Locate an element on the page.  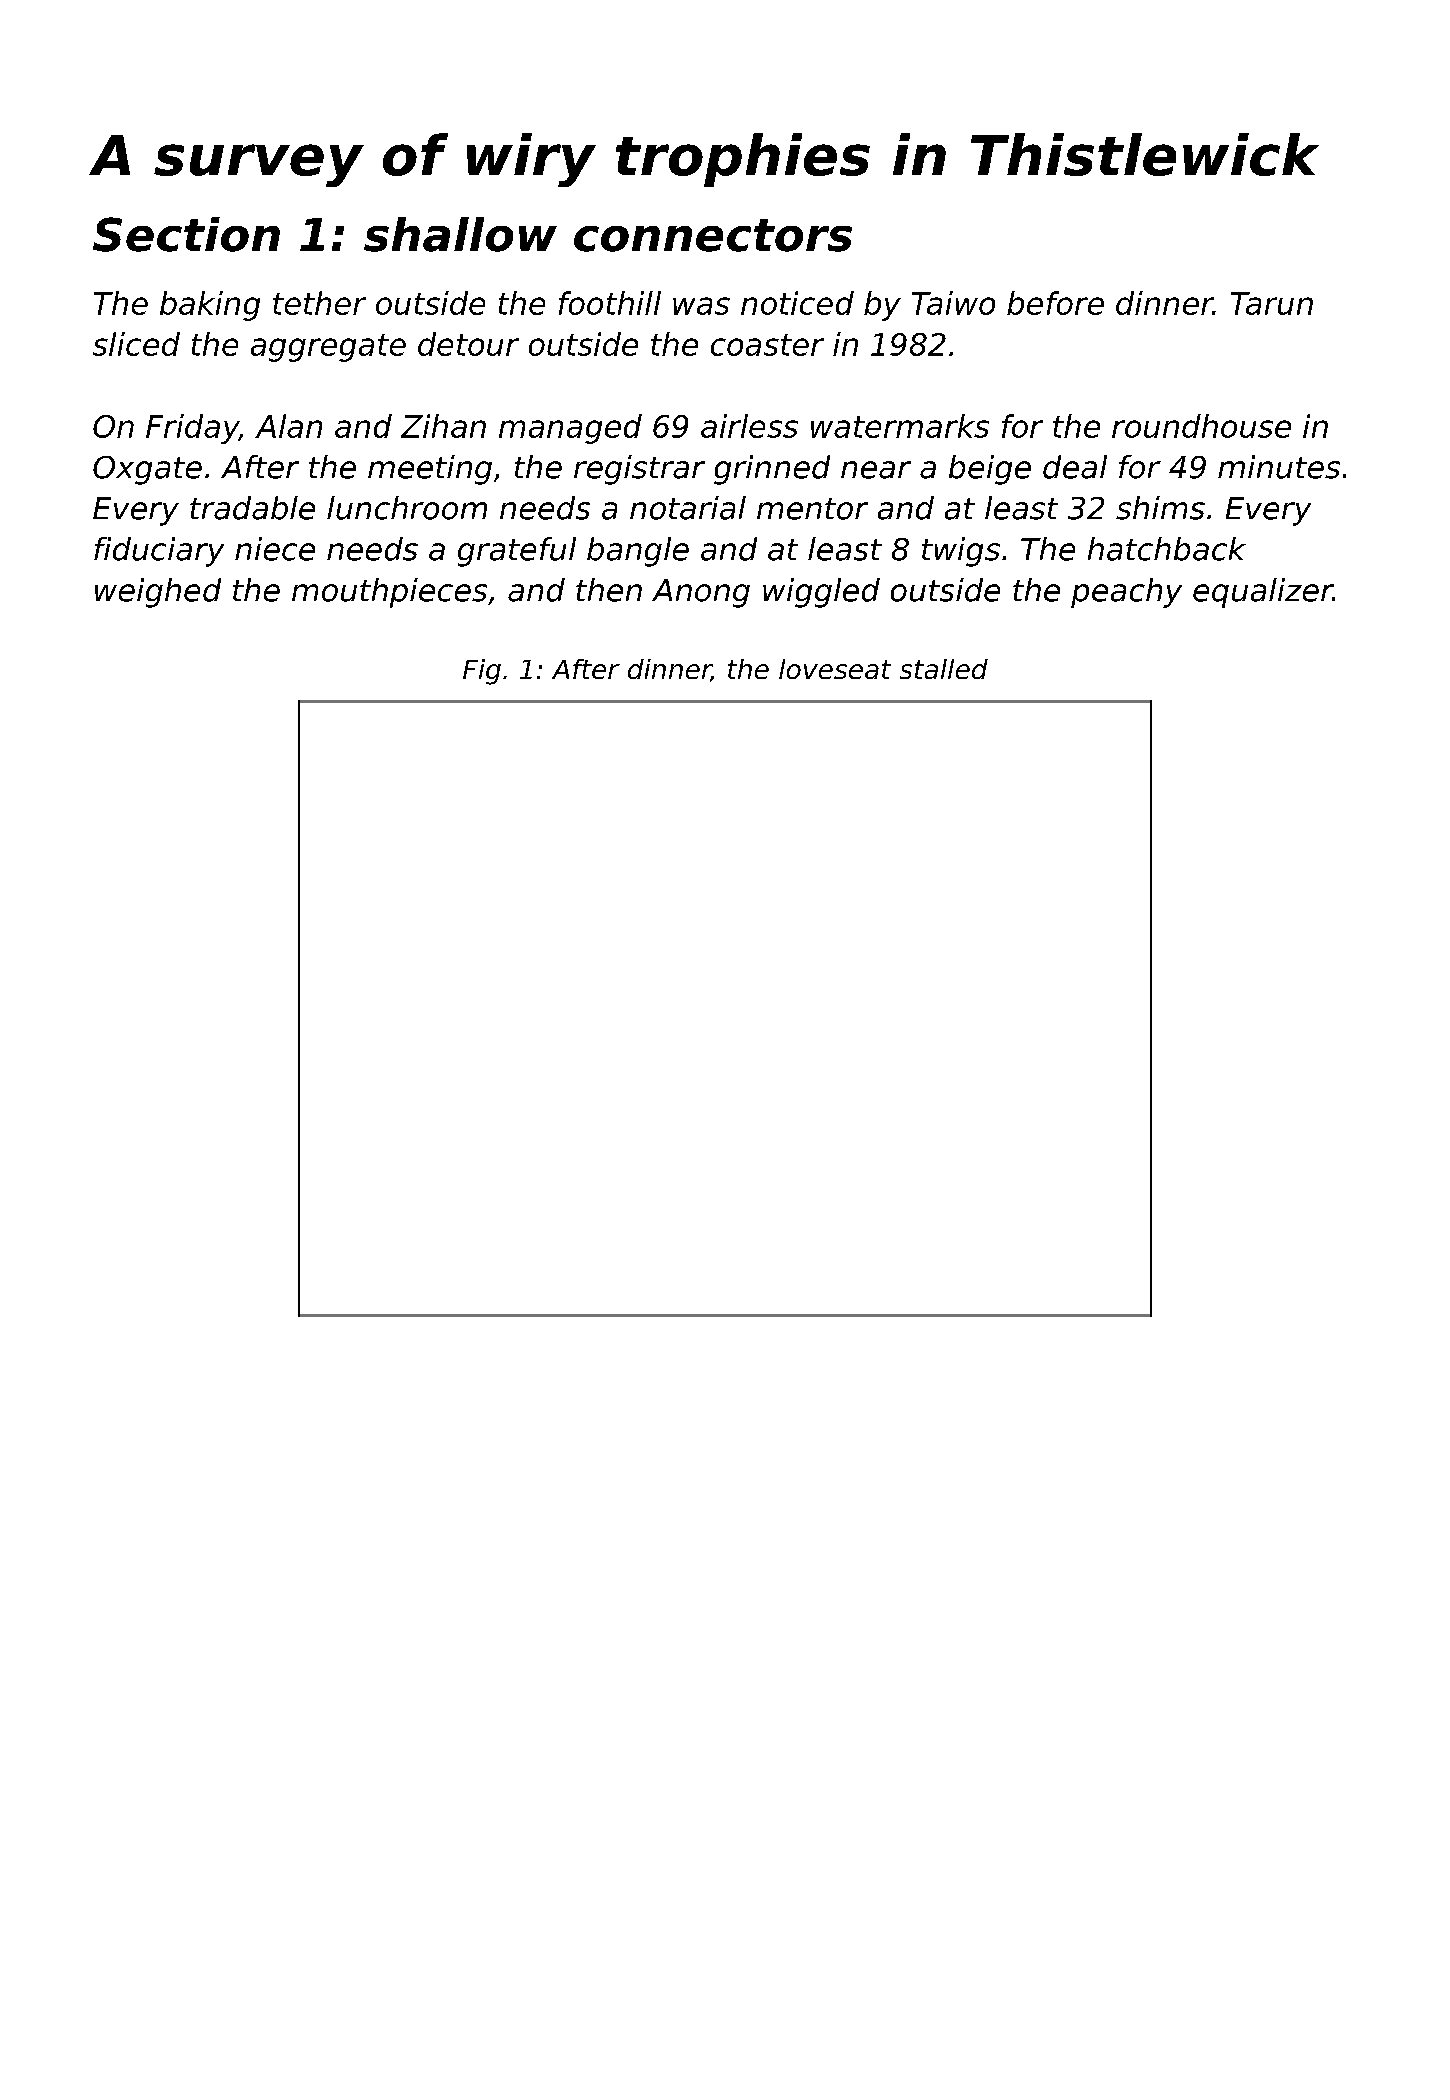
shims is located at coordinates (1160, 508).
